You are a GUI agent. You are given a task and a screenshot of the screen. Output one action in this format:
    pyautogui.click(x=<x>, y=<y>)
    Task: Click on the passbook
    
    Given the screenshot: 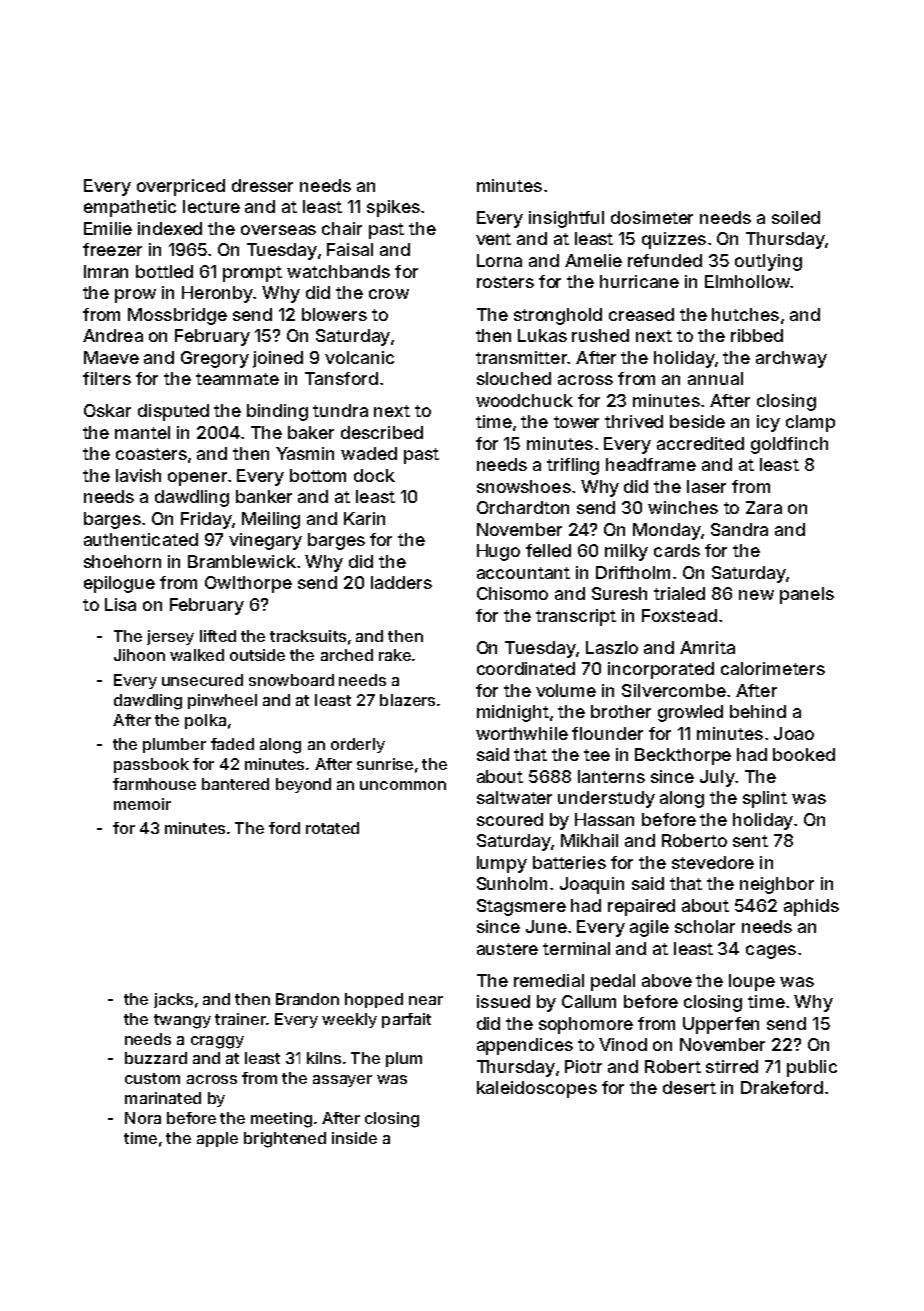 What is the action you would take?
    pyautogui.click(x=151, y=765)
